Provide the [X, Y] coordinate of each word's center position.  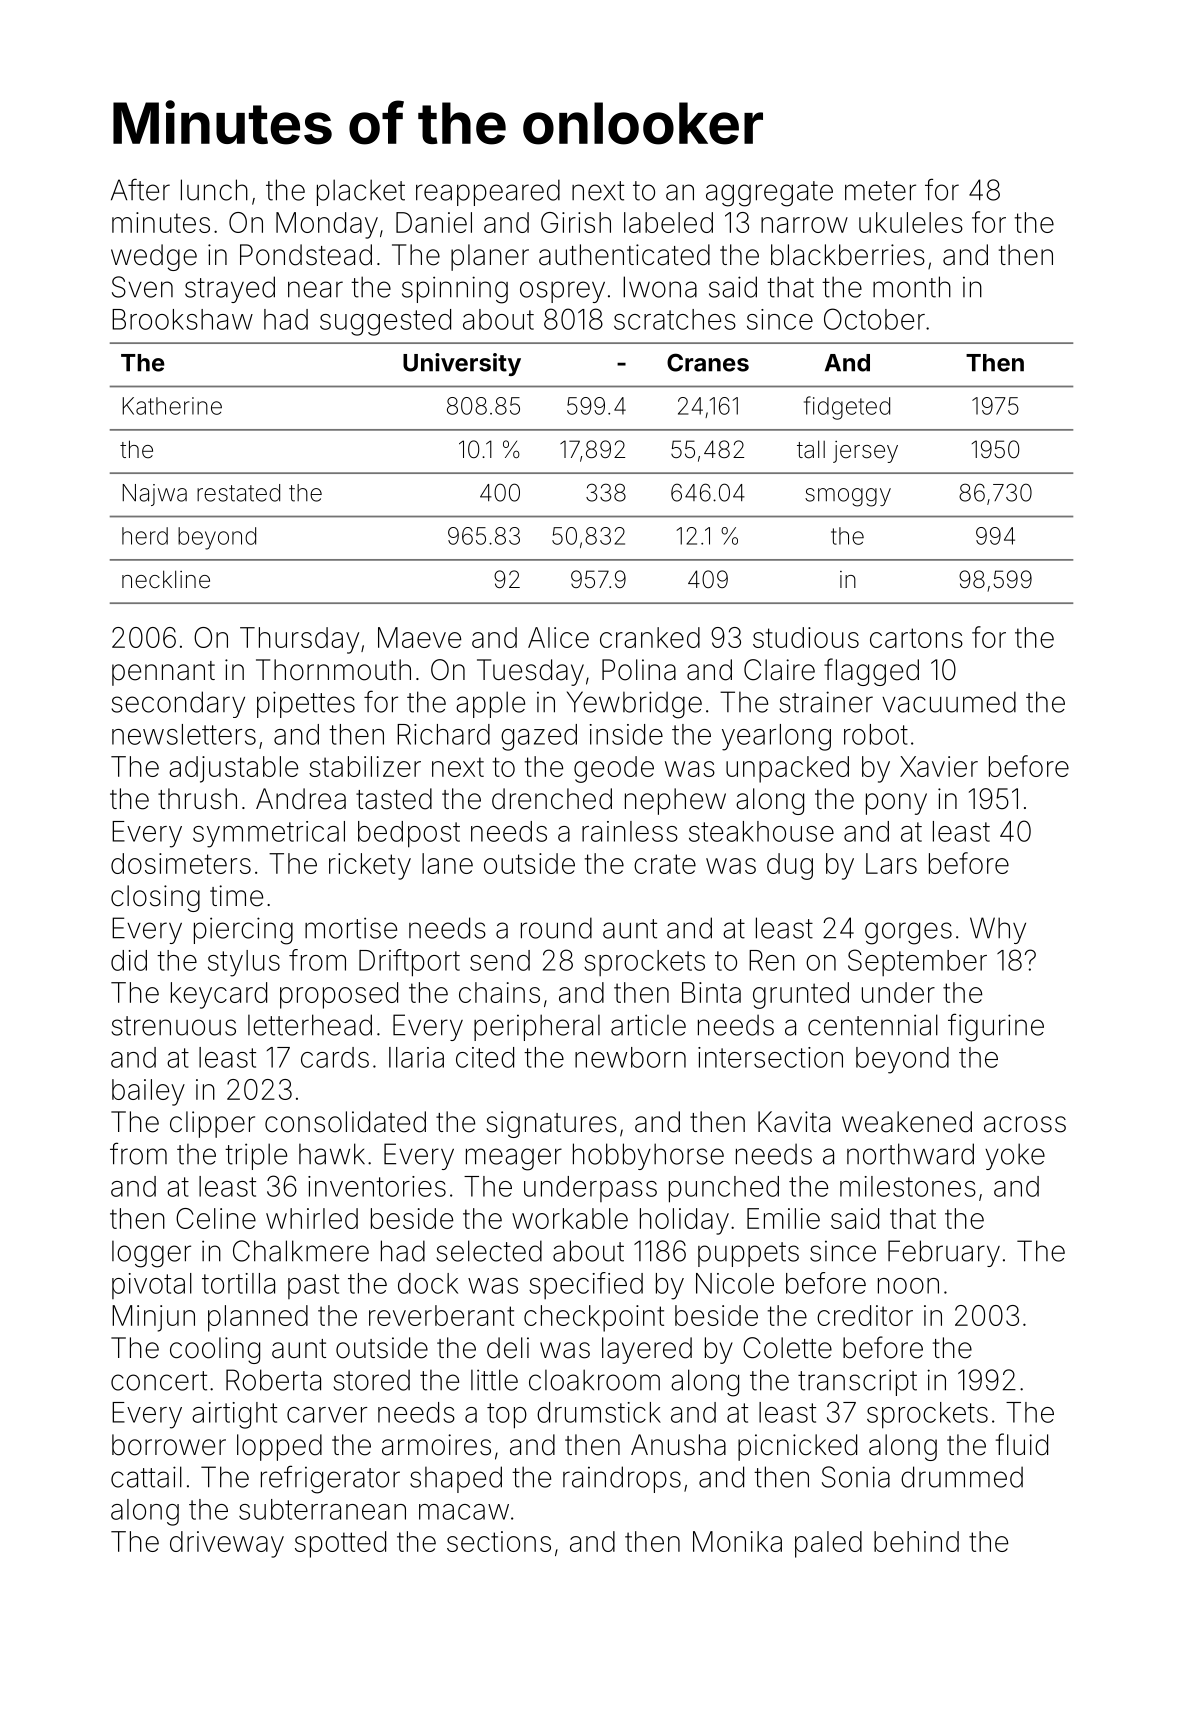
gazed [539, 737]
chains [499, 992]
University [462, 364]
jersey [865, 452]
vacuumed [949, 702]
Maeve [419, 637]
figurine [996, 1027]
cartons [916, 638]
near [315, 289]
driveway [227, 1544]
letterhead [310, 1025]
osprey [562, 292]
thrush [197, 799]
